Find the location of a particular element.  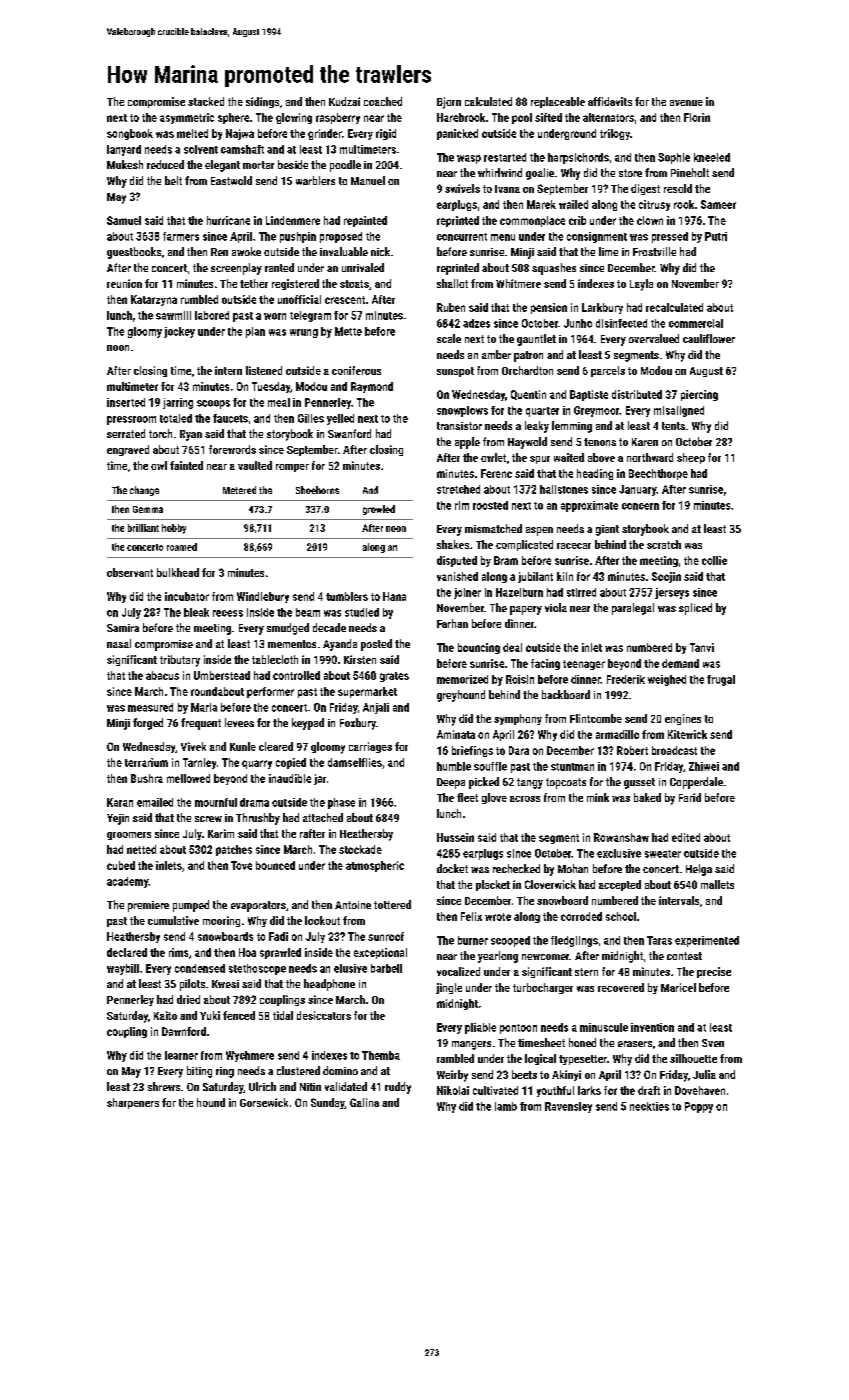

Windlebury is located at coordinates (263, 597).
